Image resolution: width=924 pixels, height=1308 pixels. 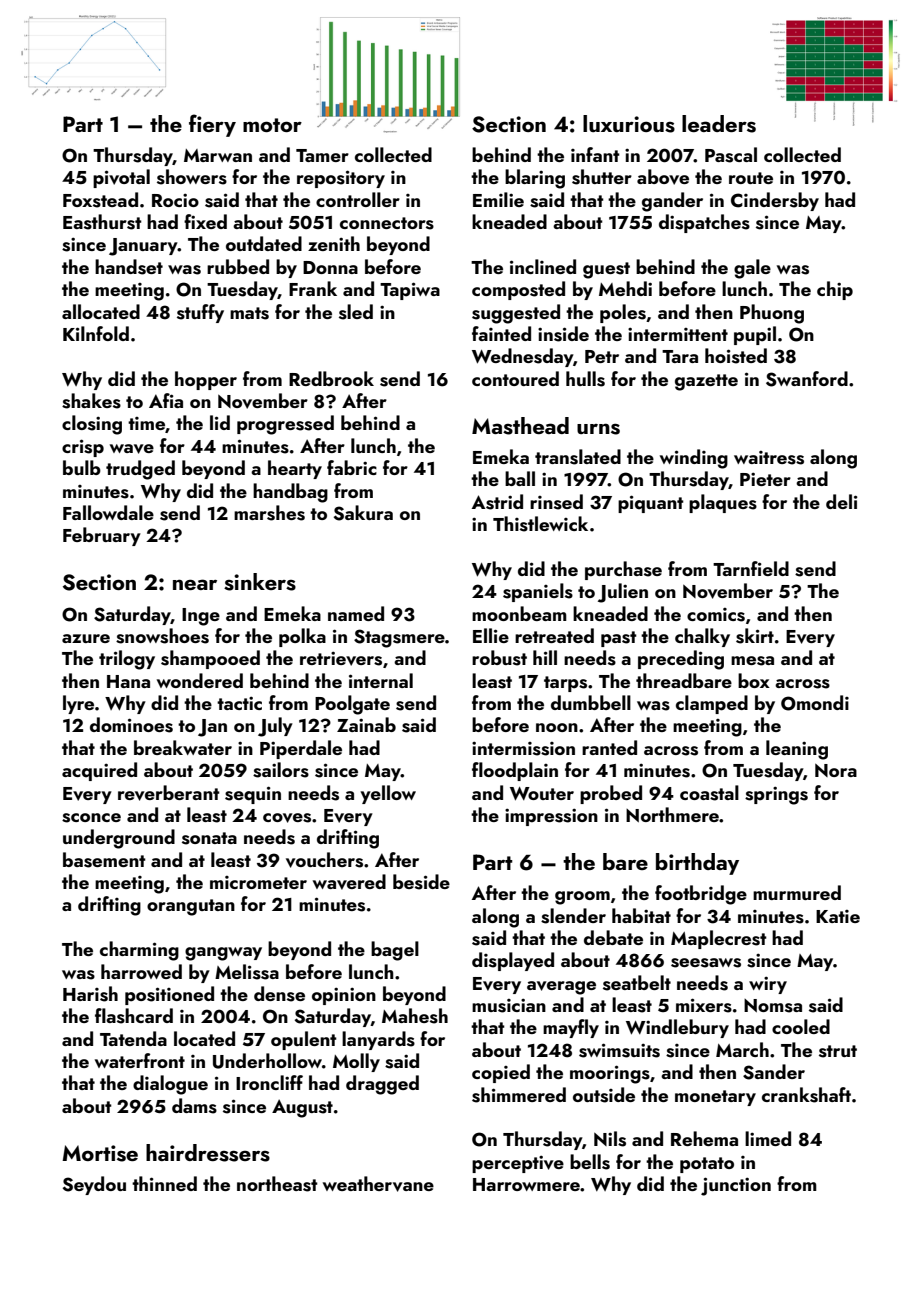 I want to click on copied, so click(x=501, y=1073).
